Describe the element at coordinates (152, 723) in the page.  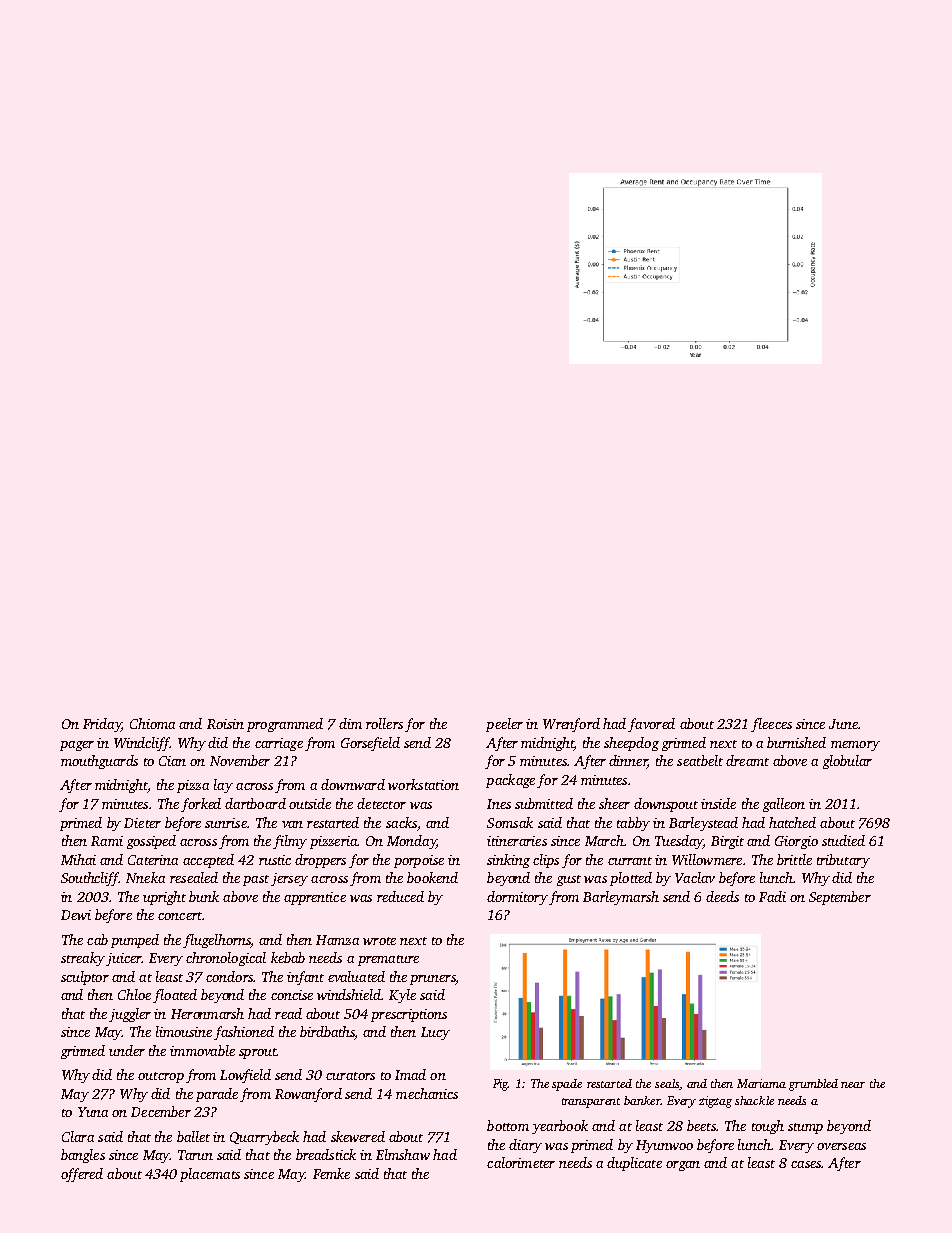
I see `Chioma` at that location.
